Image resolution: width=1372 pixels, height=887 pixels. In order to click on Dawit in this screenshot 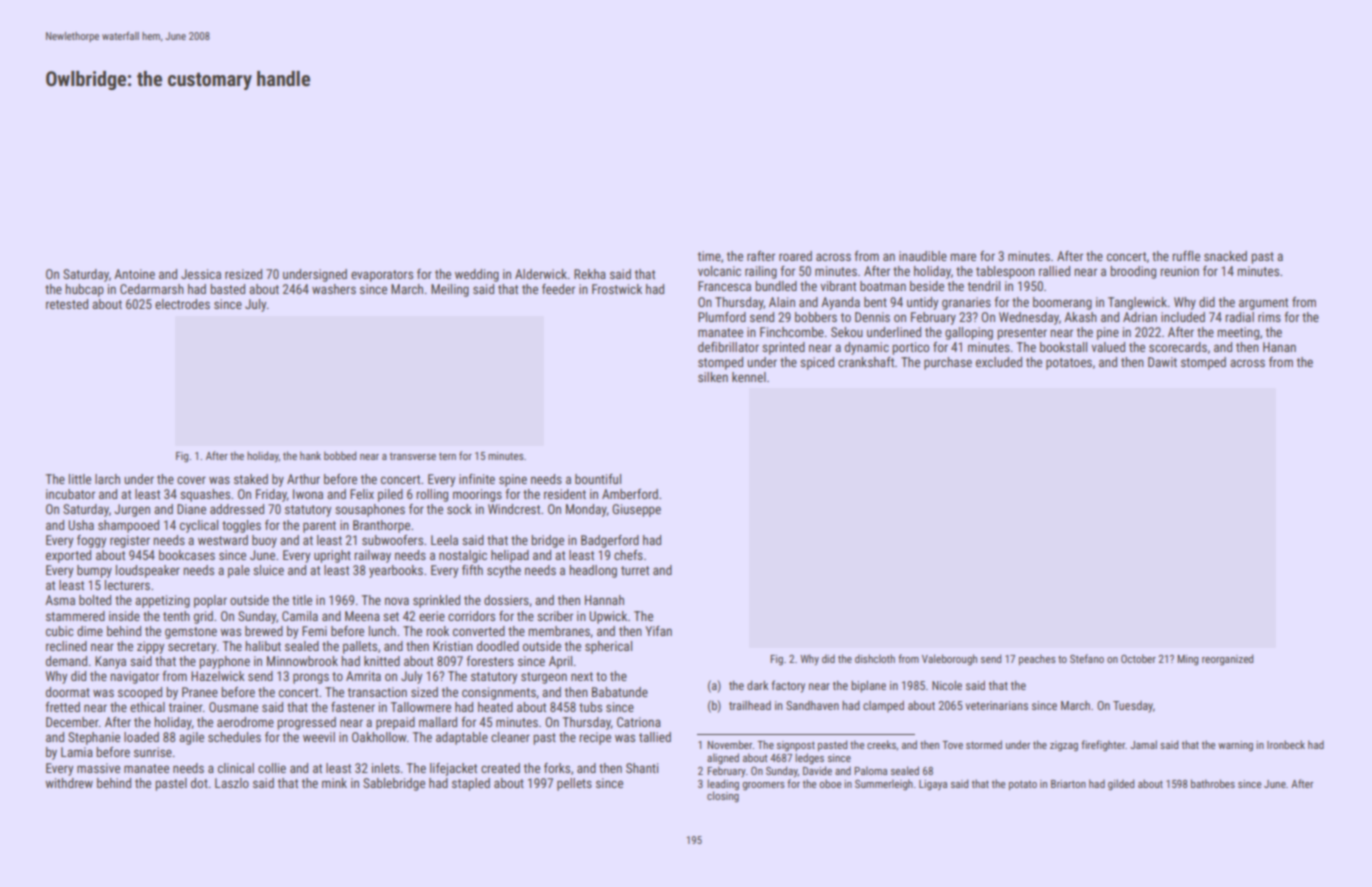, I will do `click(1162, 362)`.
